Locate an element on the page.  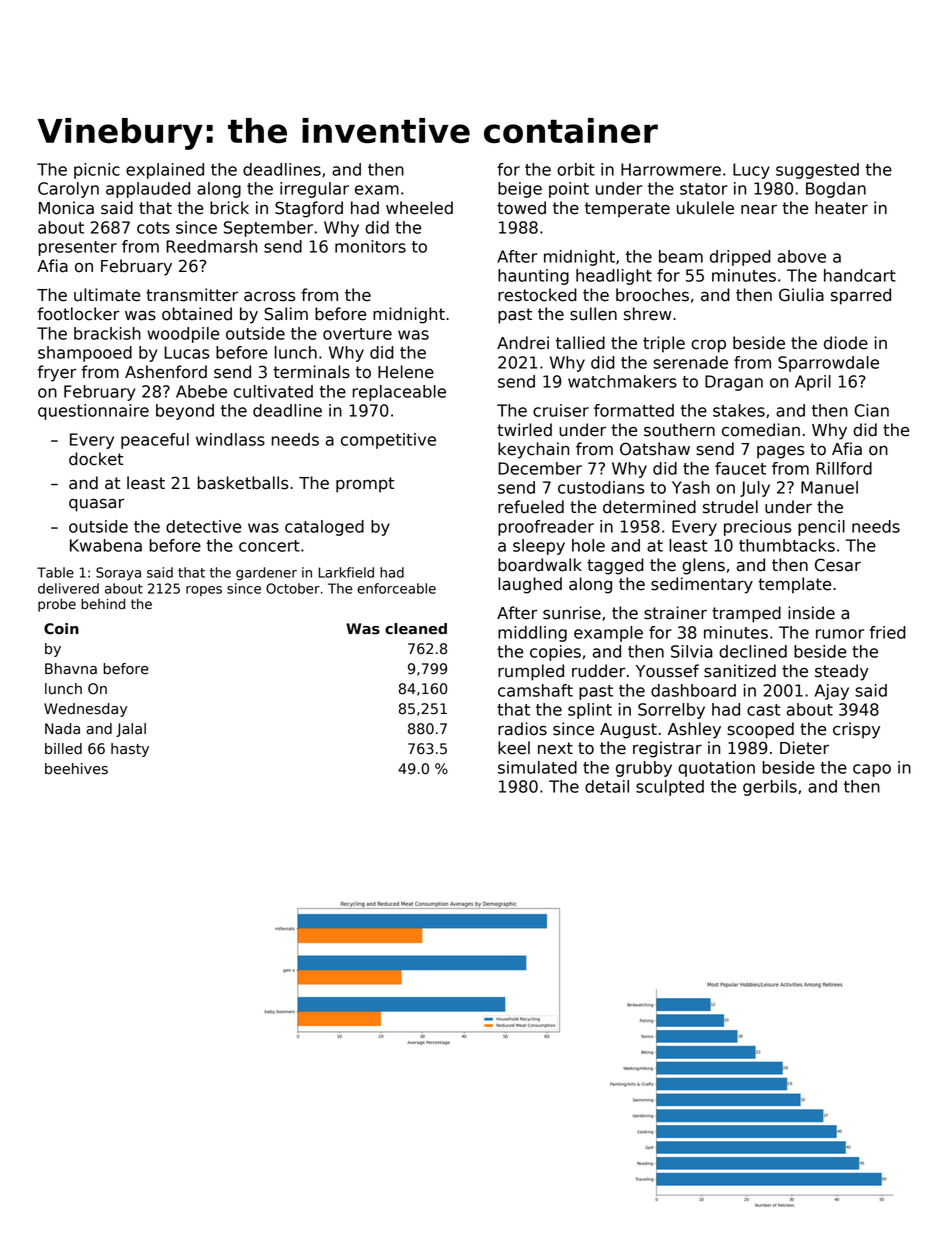
crispy is located at coordinates (856, 730).
